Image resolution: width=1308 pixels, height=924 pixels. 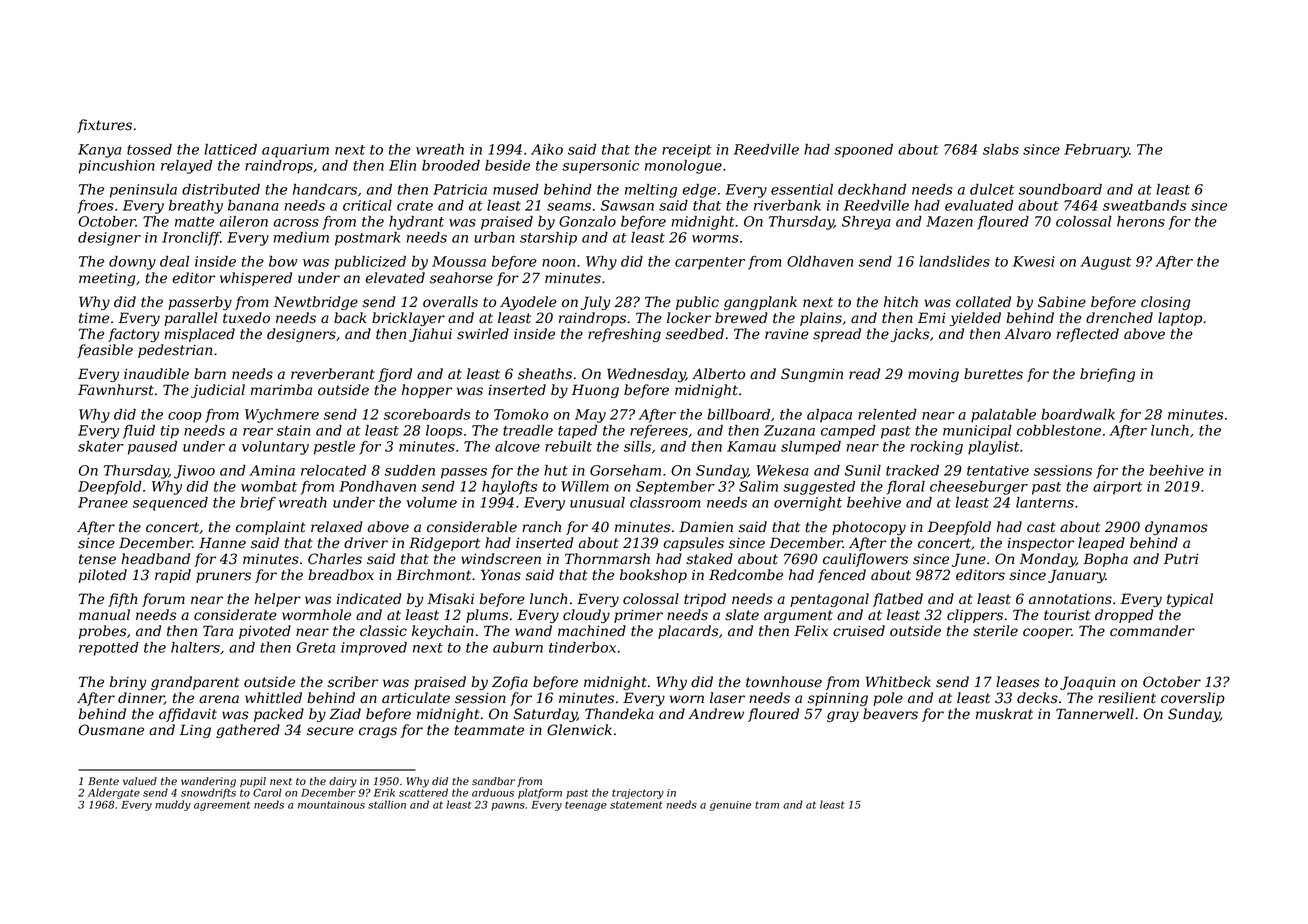 I want to click on dulcet, so click(x=992, y=189).
